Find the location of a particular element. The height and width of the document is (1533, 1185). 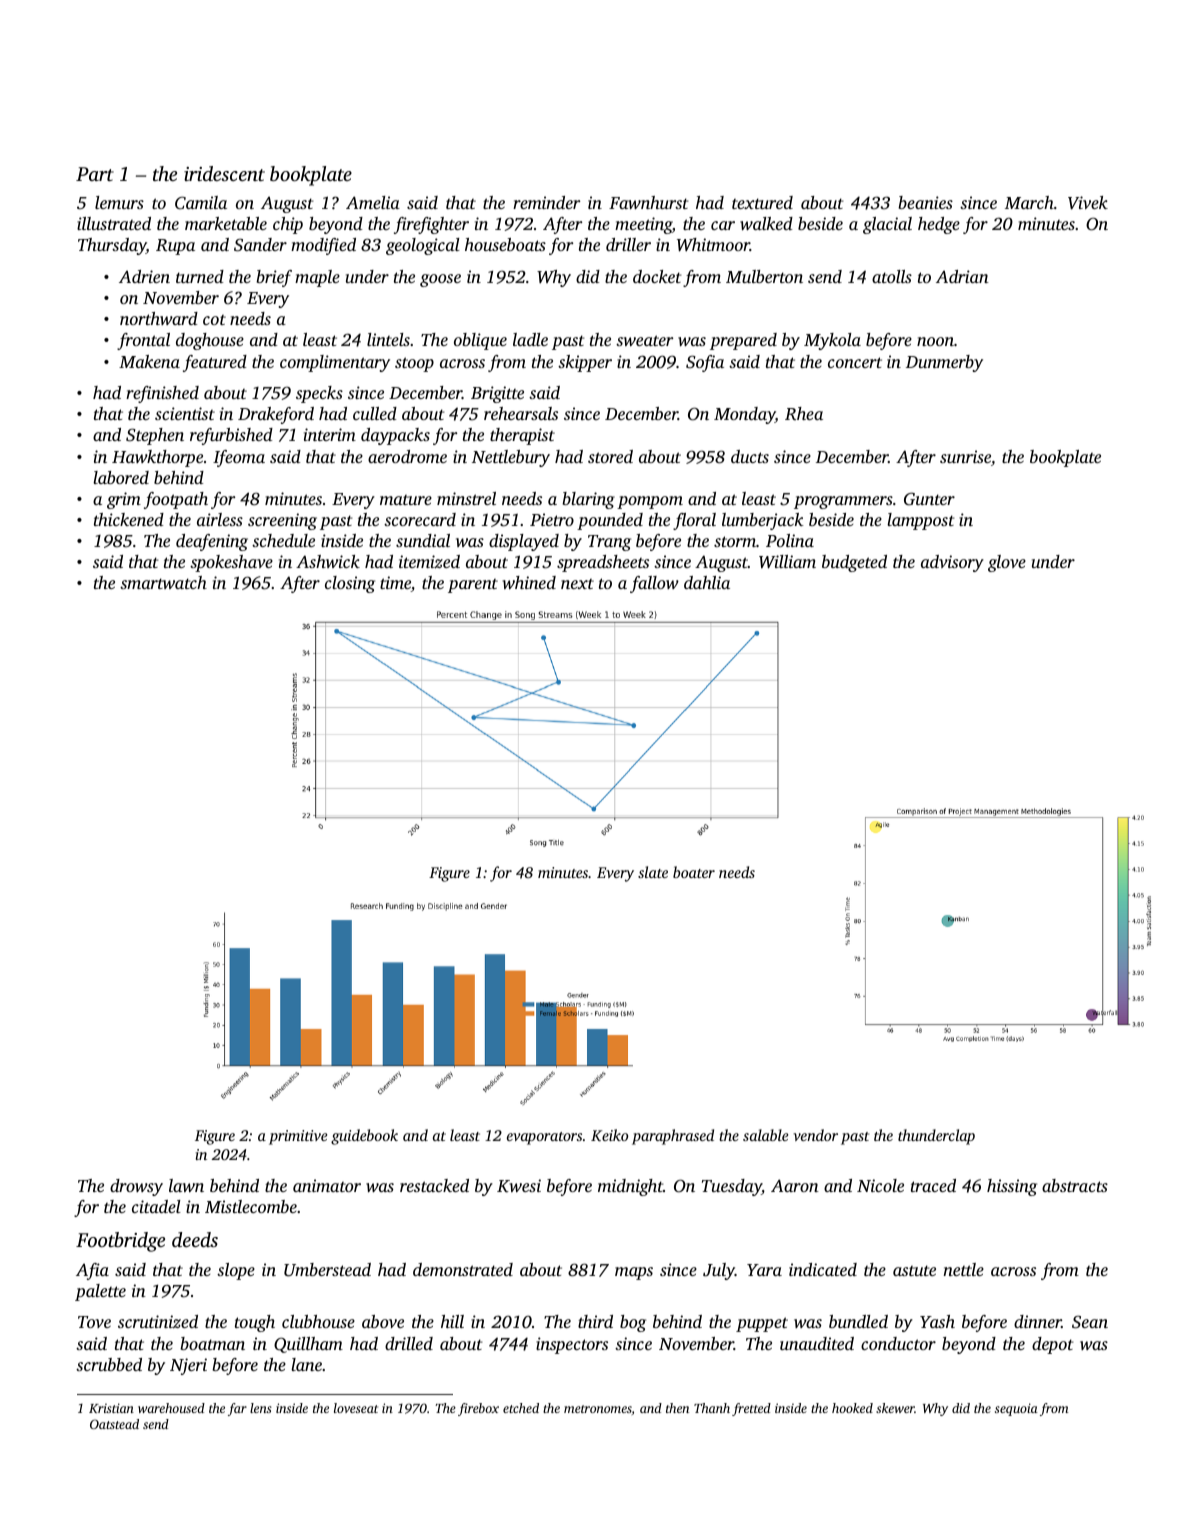

Vivek is located at coordinates (1088, 203).
